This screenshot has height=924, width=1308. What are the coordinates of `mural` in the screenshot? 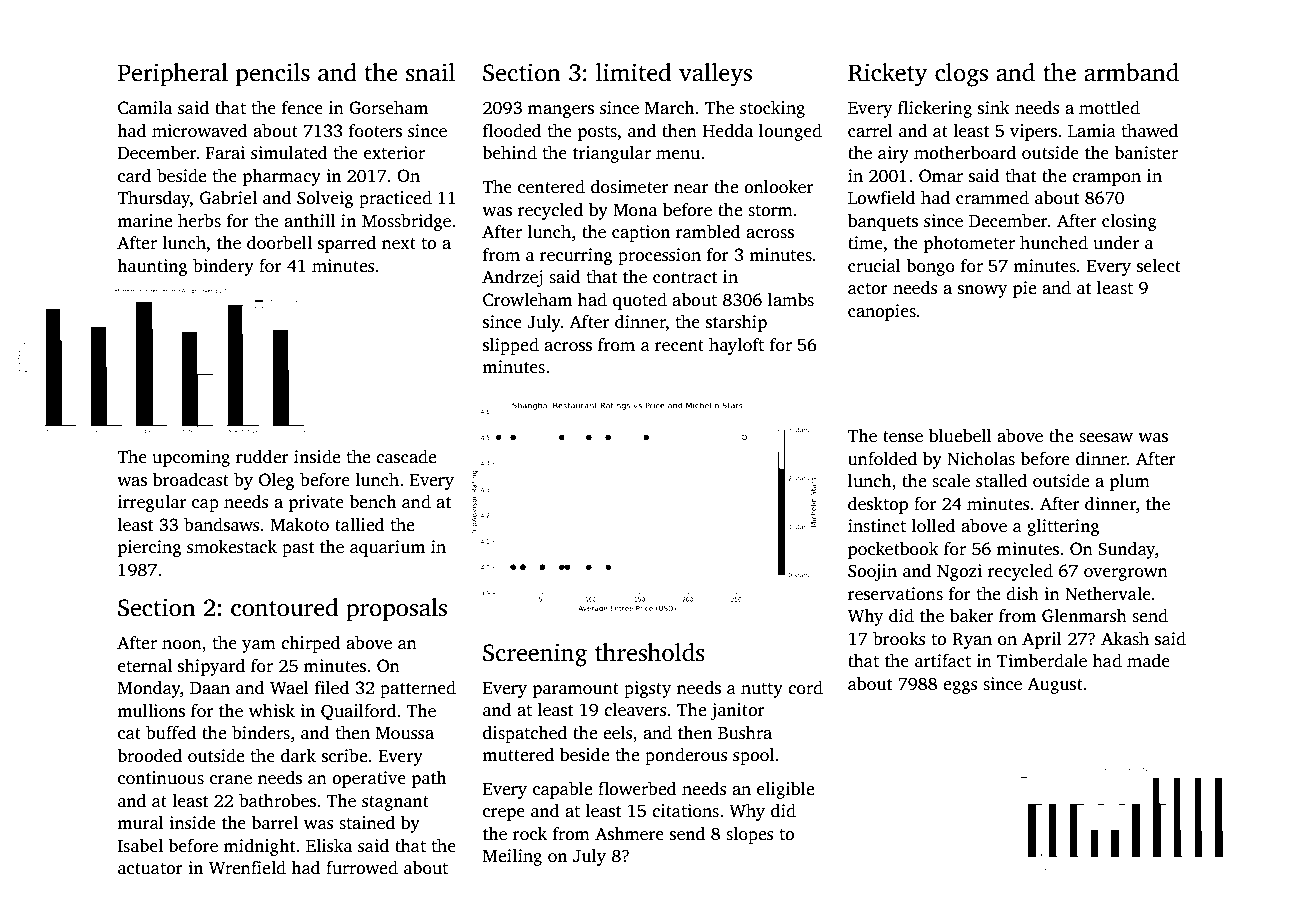 It's located at (140, 823).
